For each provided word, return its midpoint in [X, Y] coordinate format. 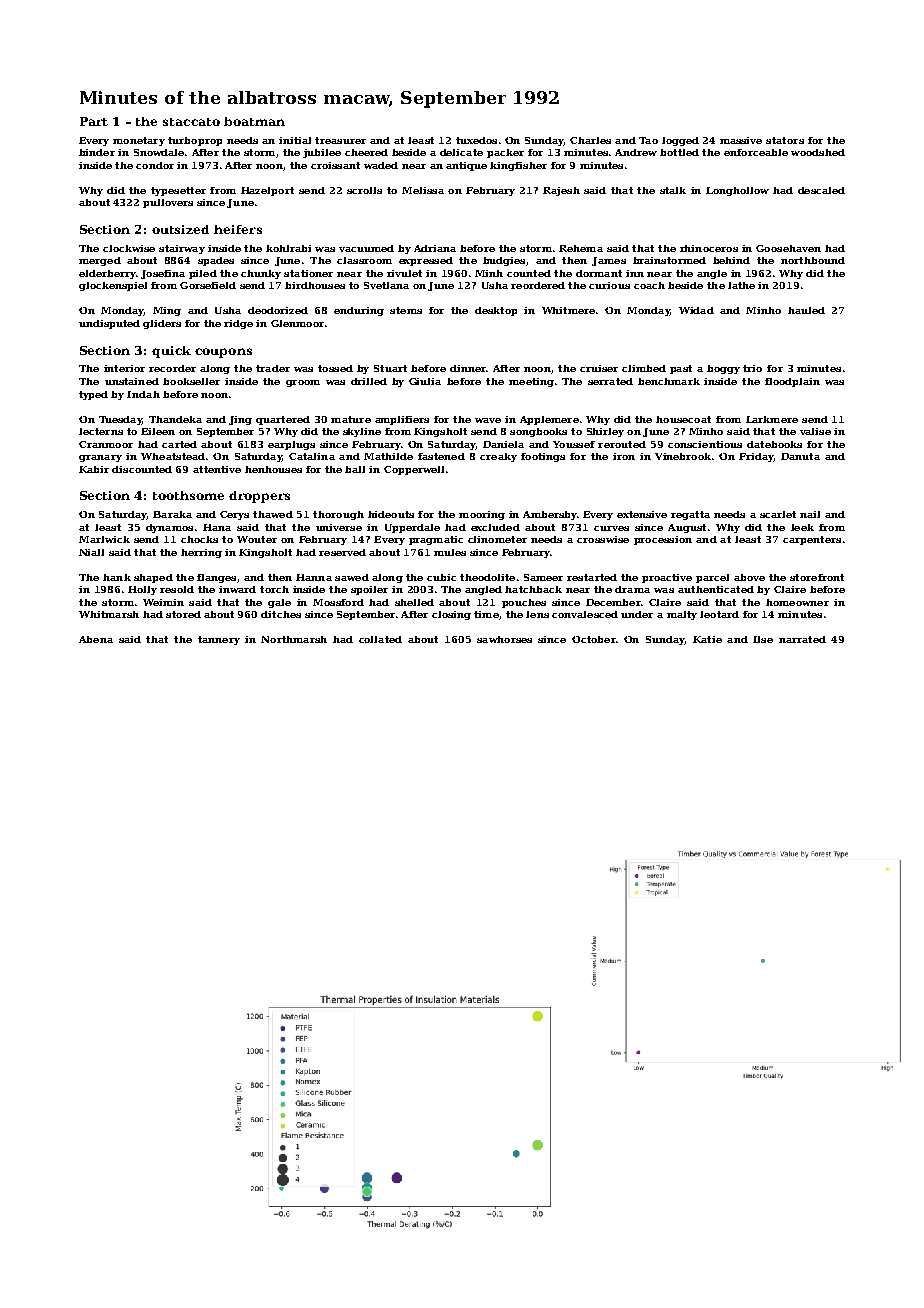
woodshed [818, 152]
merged [100, 261]
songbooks [538, 432]
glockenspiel [113, 286]
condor [155, 165]
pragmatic [436, 540]
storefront [817, 577]
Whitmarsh [109, 614]
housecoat [683, 419]
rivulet [404, 273]
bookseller [191, 381]
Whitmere [568, 310]
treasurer [340, 140]
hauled [806, 310]
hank [117, 577]
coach [649, 285]
